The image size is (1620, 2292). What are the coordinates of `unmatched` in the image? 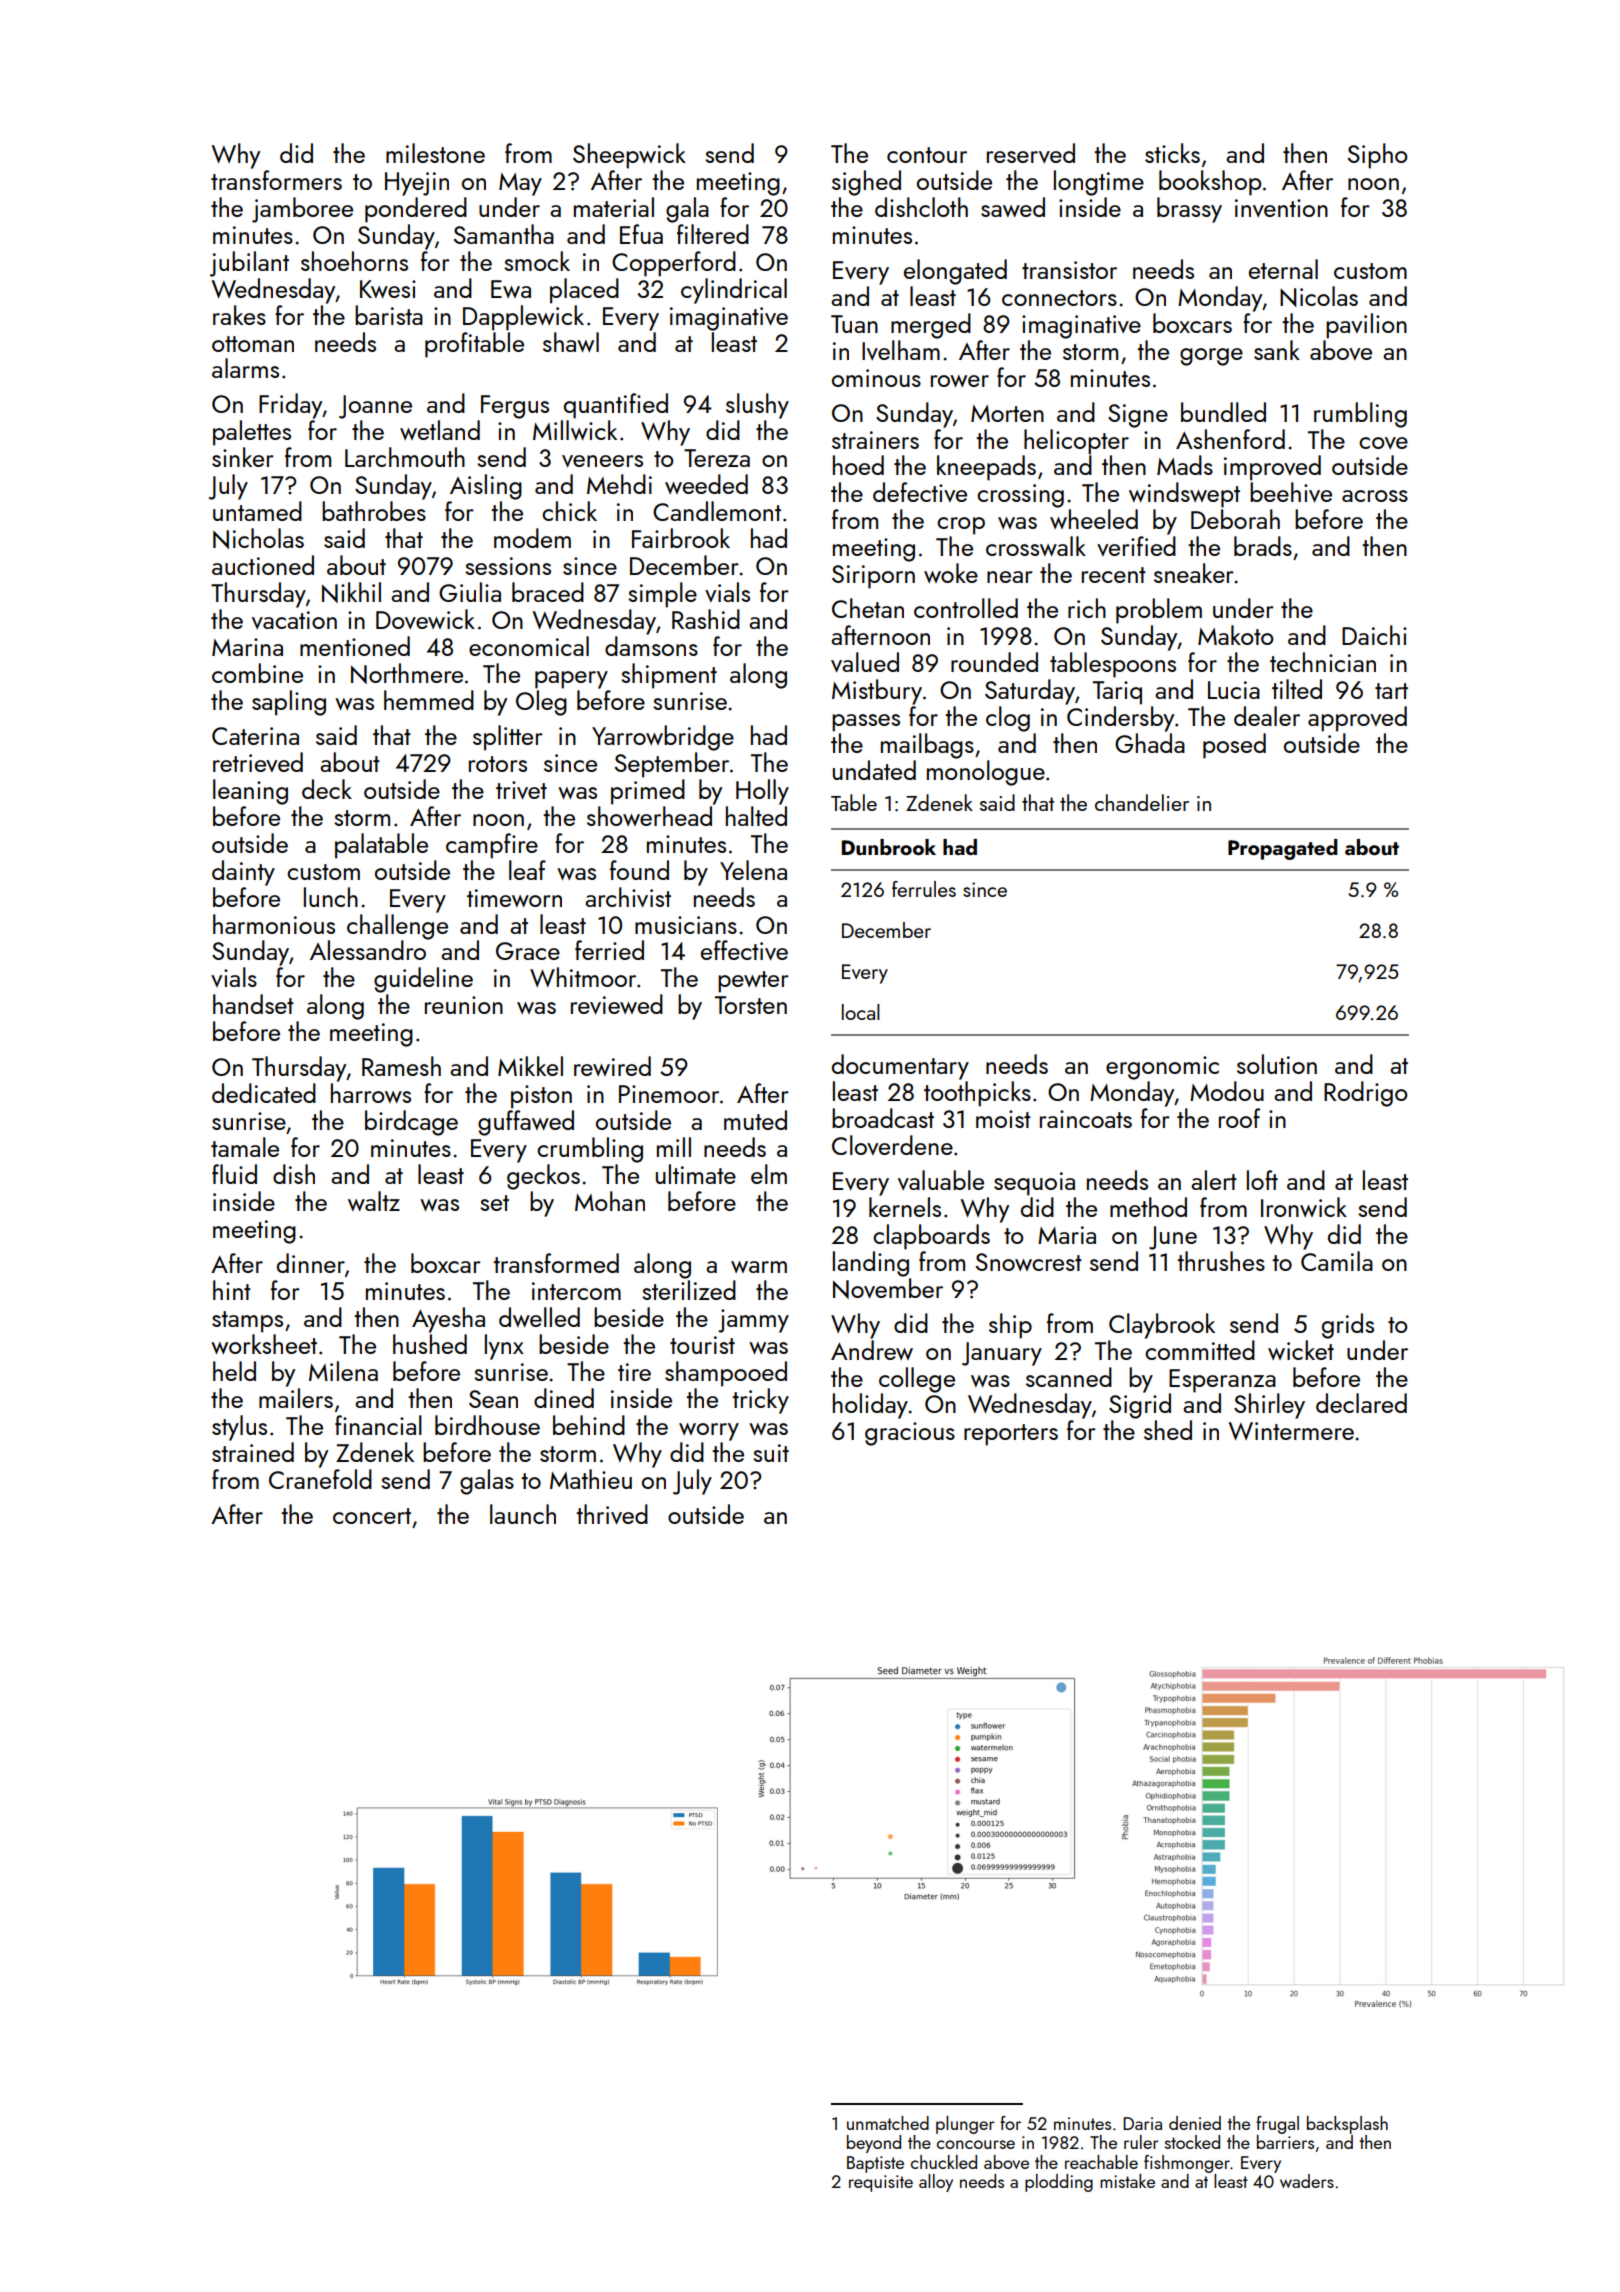 It's located at (888, 2123).
